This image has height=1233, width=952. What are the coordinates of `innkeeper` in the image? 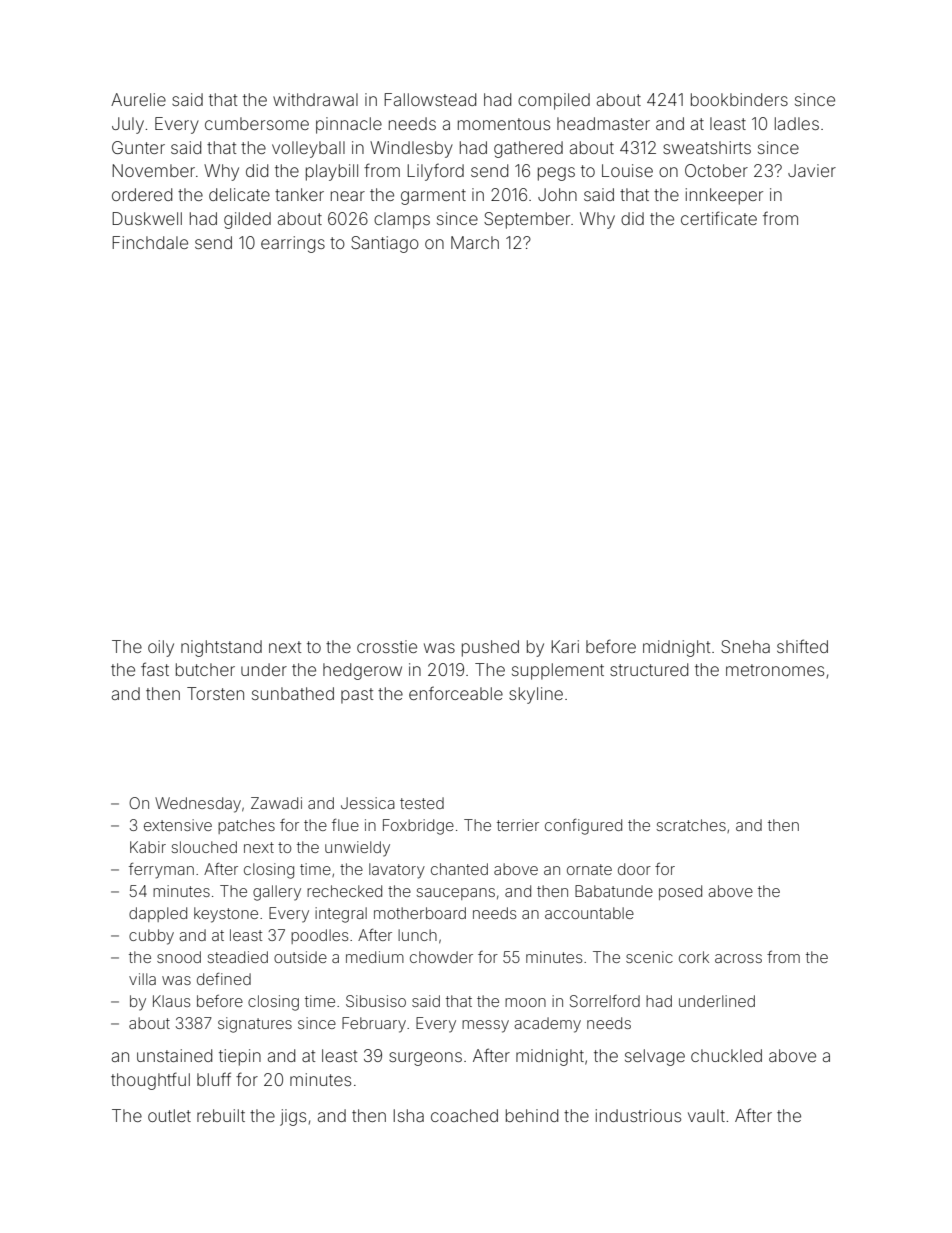 It's located at (724, 196).
